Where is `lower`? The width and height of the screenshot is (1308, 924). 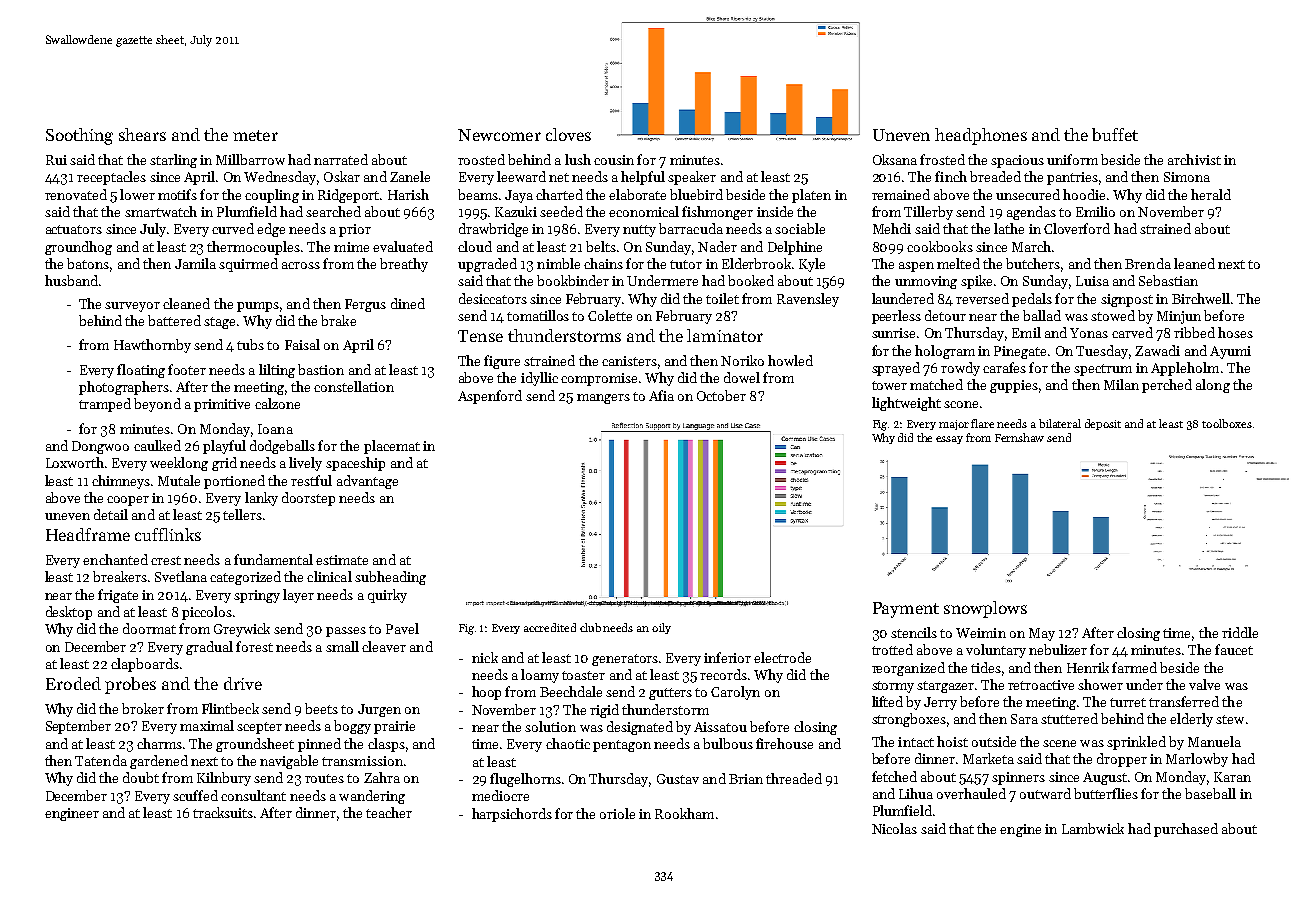
lower is located at coordinates (137, 194).
